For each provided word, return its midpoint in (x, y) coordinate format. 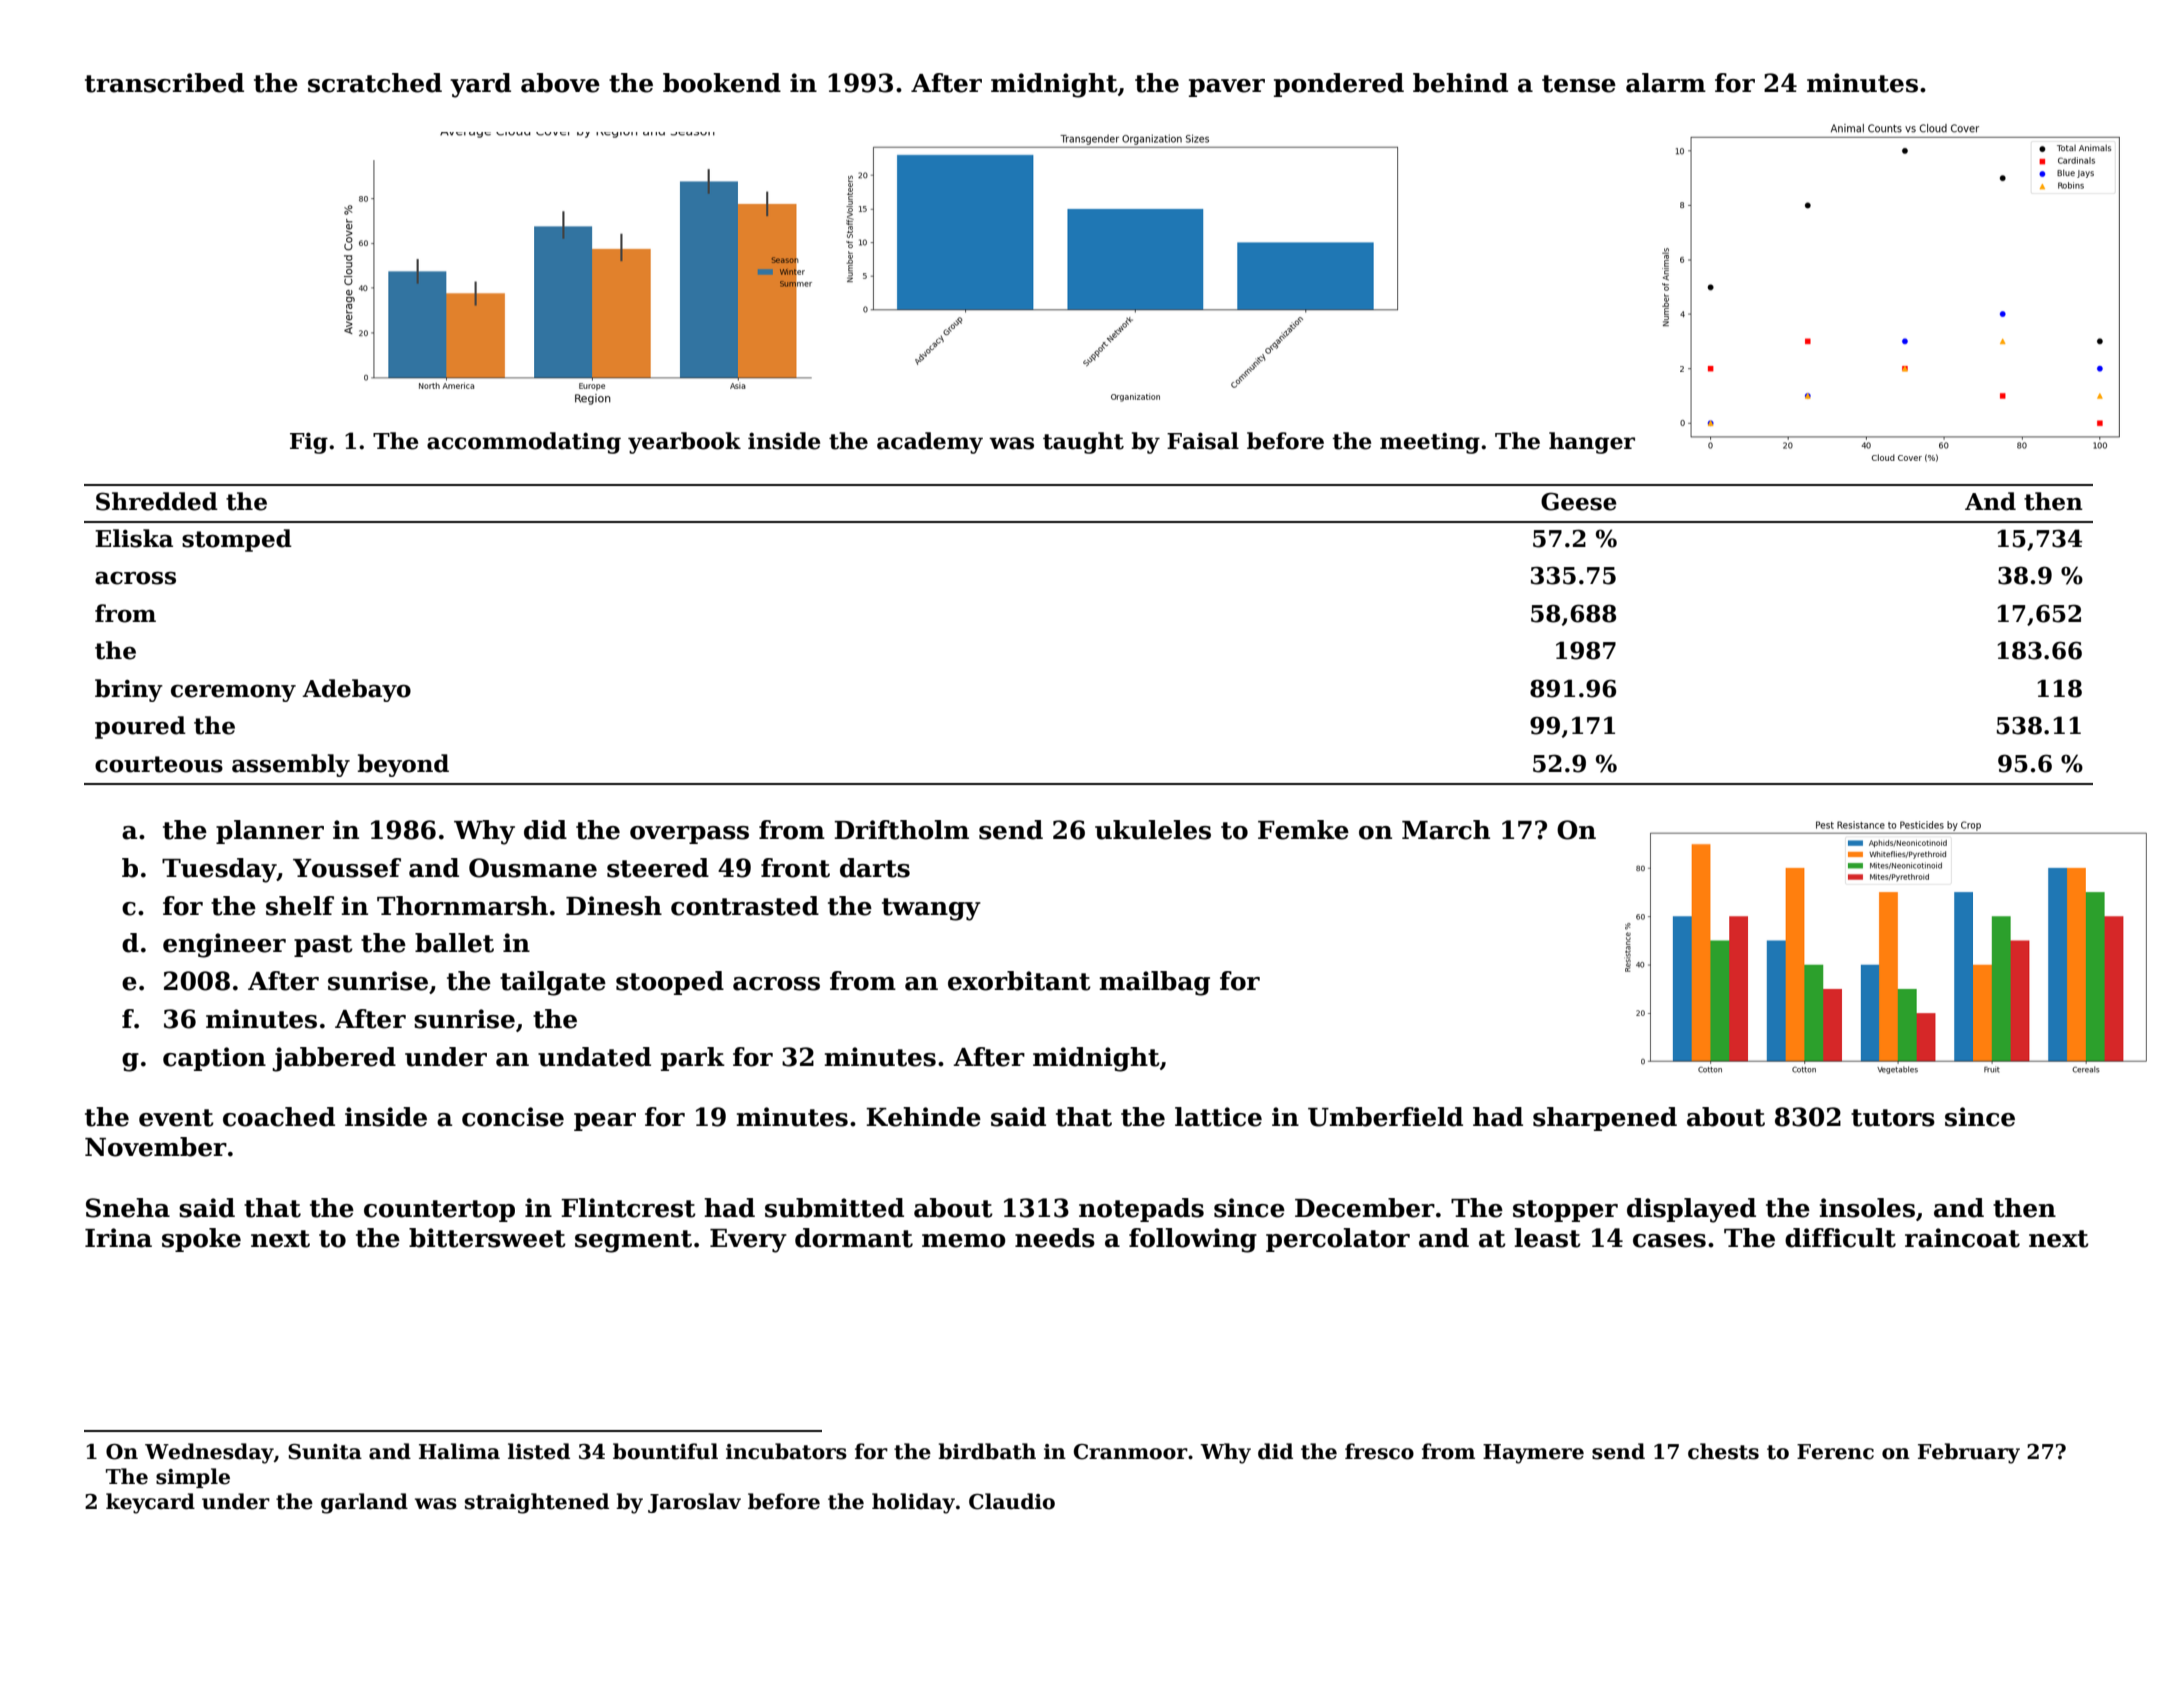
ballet (454, 943)
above (560, 83)
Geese (1579, 501)
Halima (459, 1451)
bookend (722, 83)
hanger (1592, 443)
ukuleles (1153, 830)
